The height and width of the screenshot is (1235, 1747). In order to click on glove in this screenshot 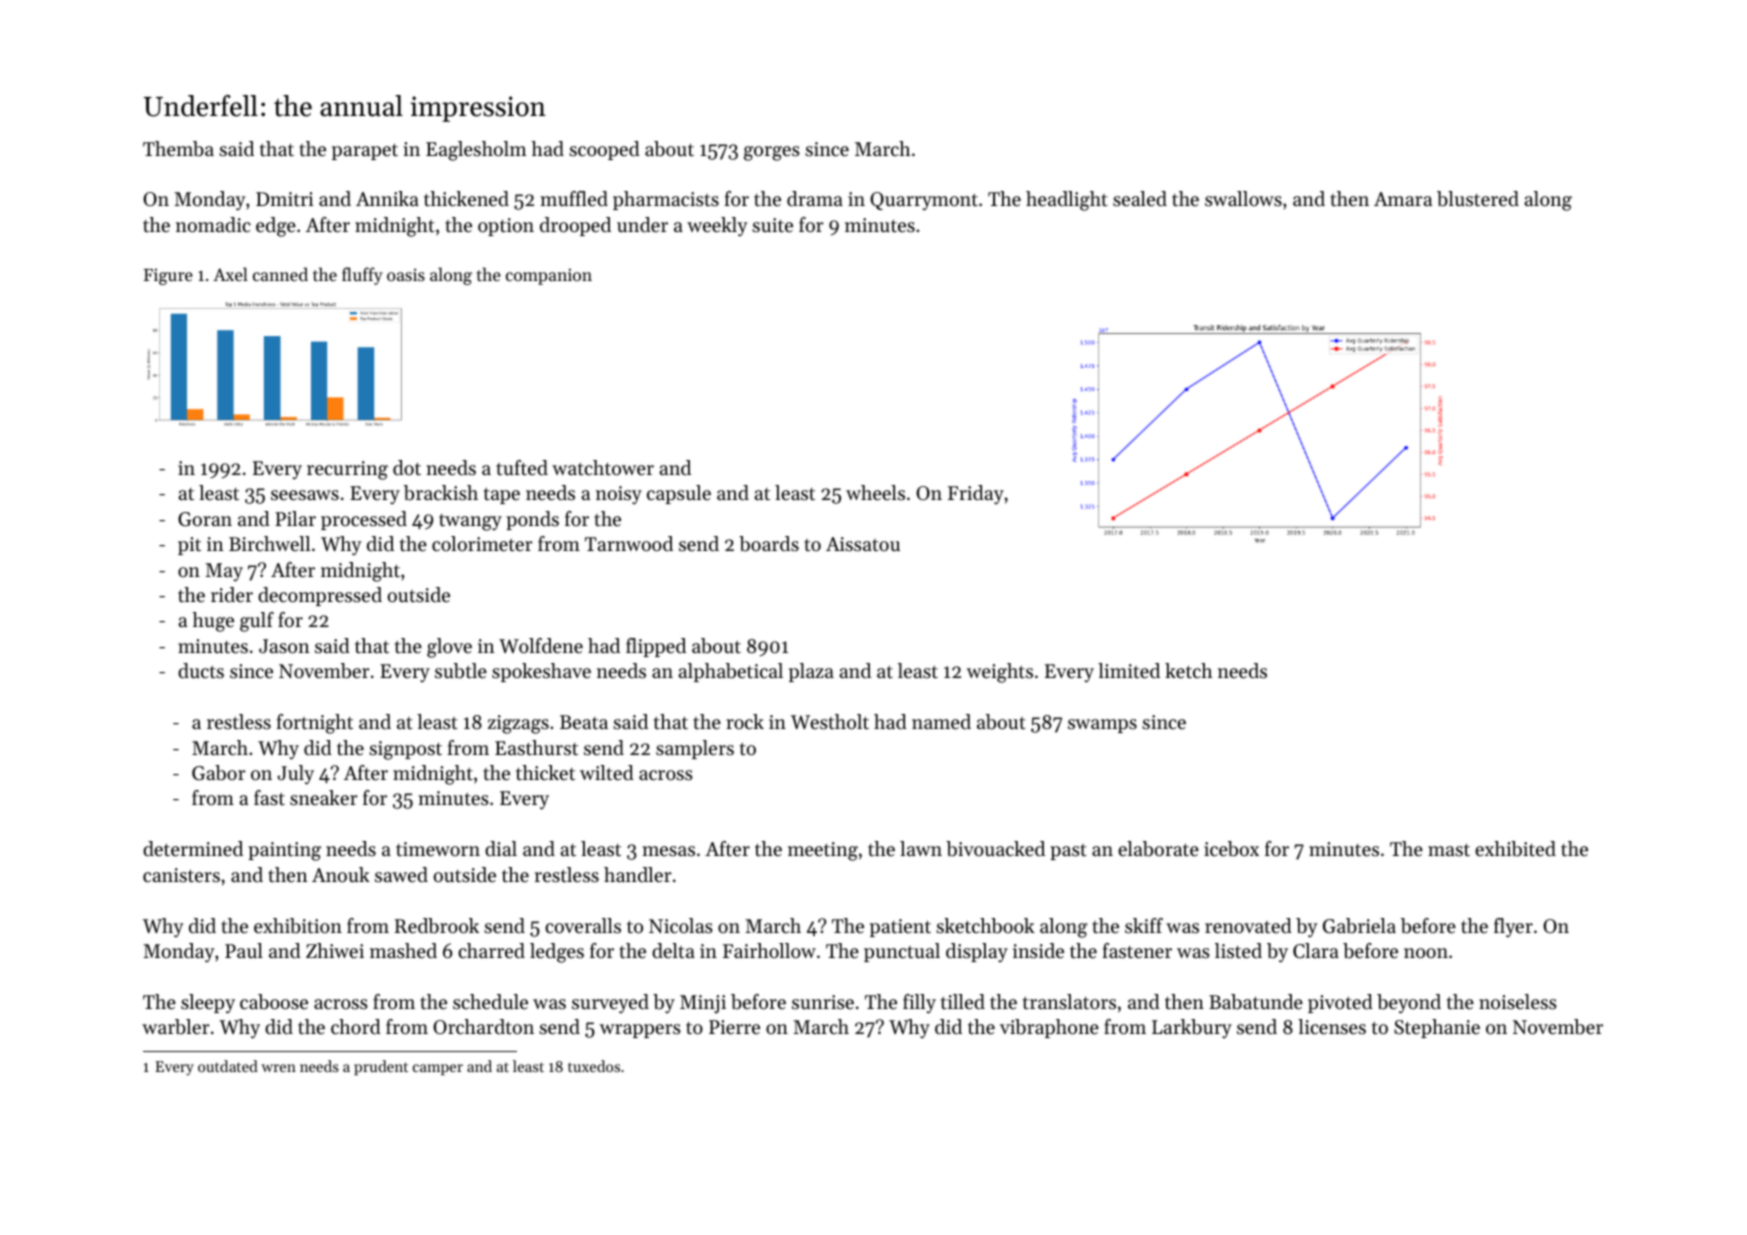, I will do `click(449, 648)`.
